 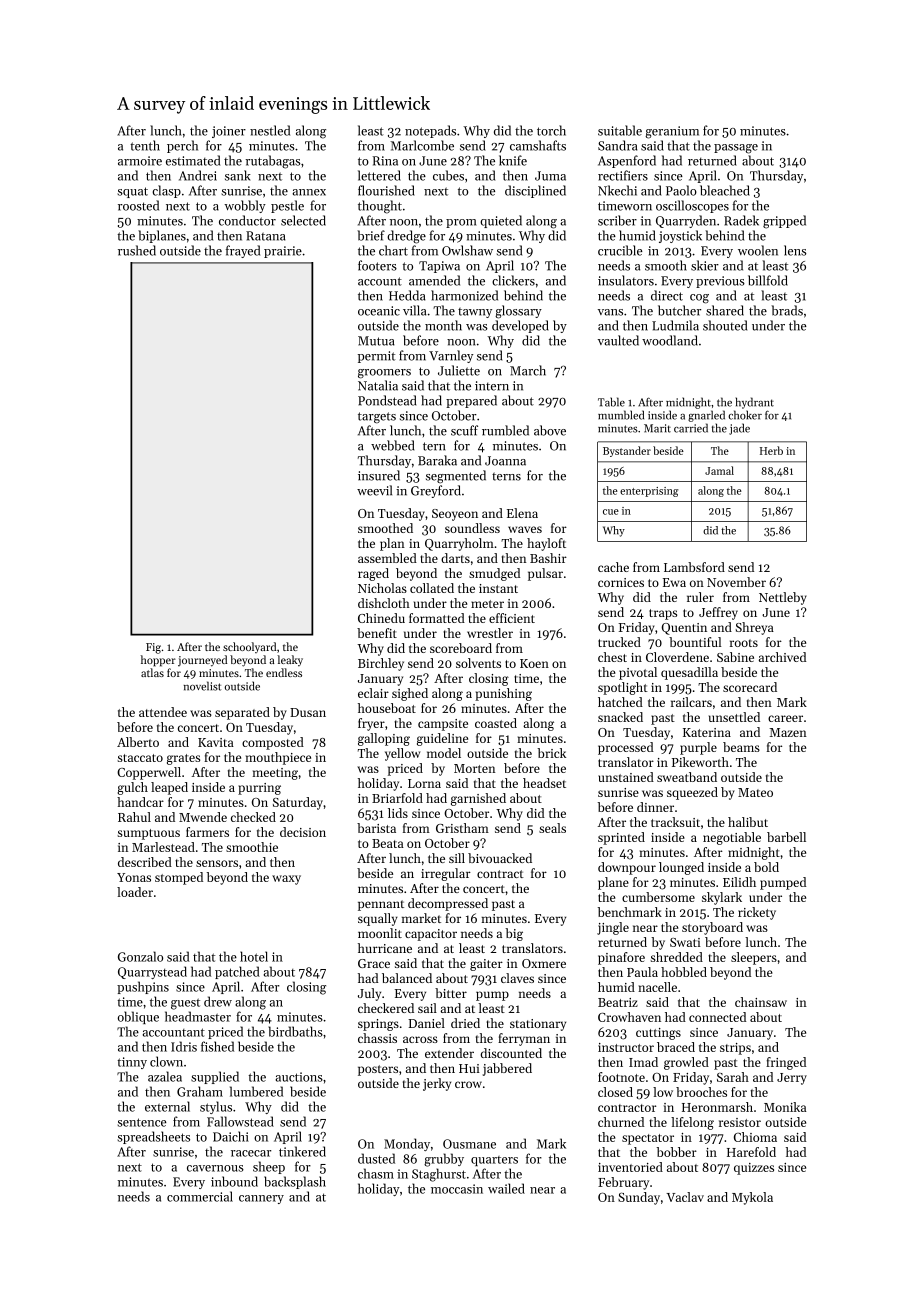 What do you see at coordinates (152, 972) in the screenshot?
I see `Quarrystead` at bounding box center [152, 972].
